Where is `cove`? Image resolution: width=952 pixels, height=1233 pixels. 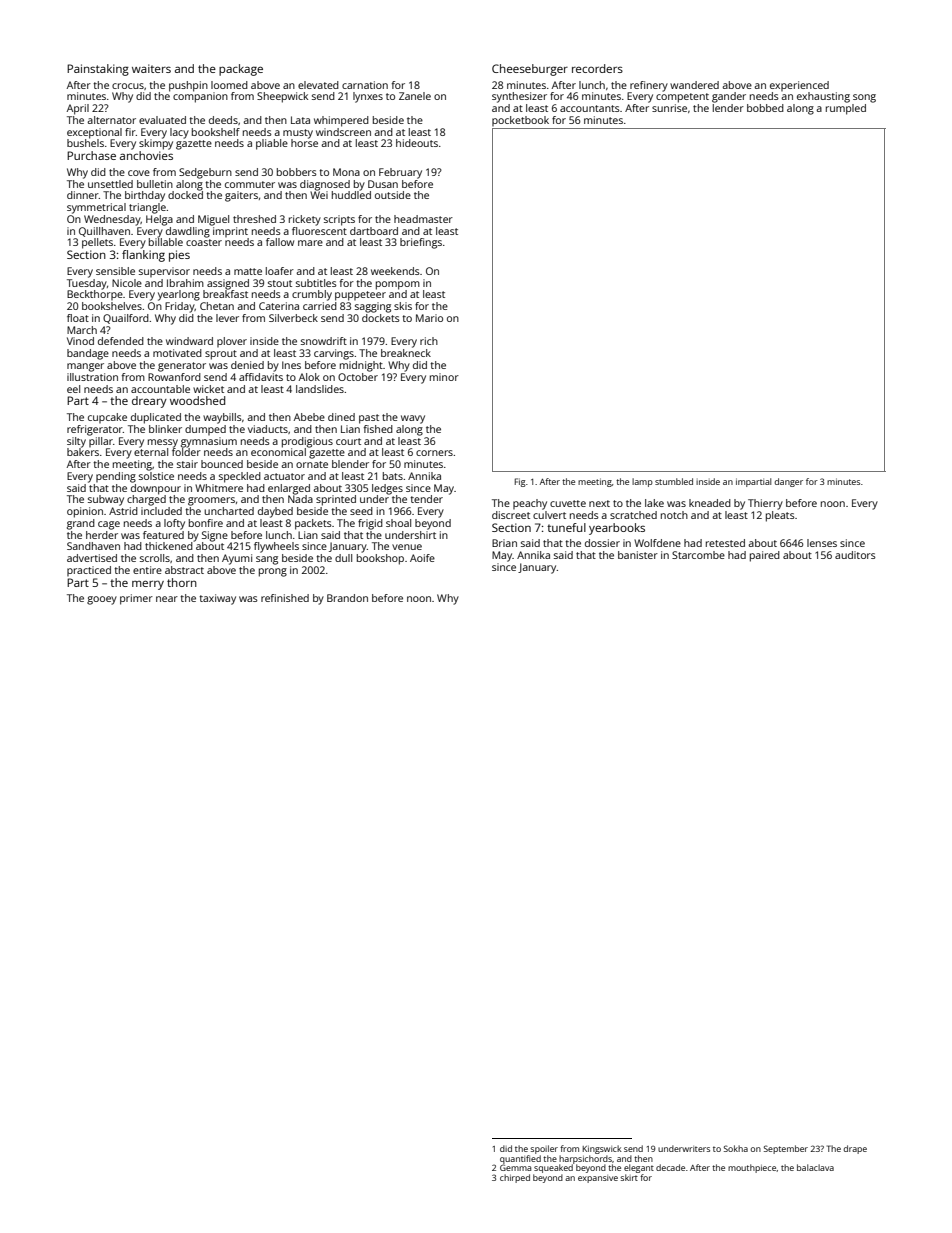 cove is located at coordinates (139, 173).
